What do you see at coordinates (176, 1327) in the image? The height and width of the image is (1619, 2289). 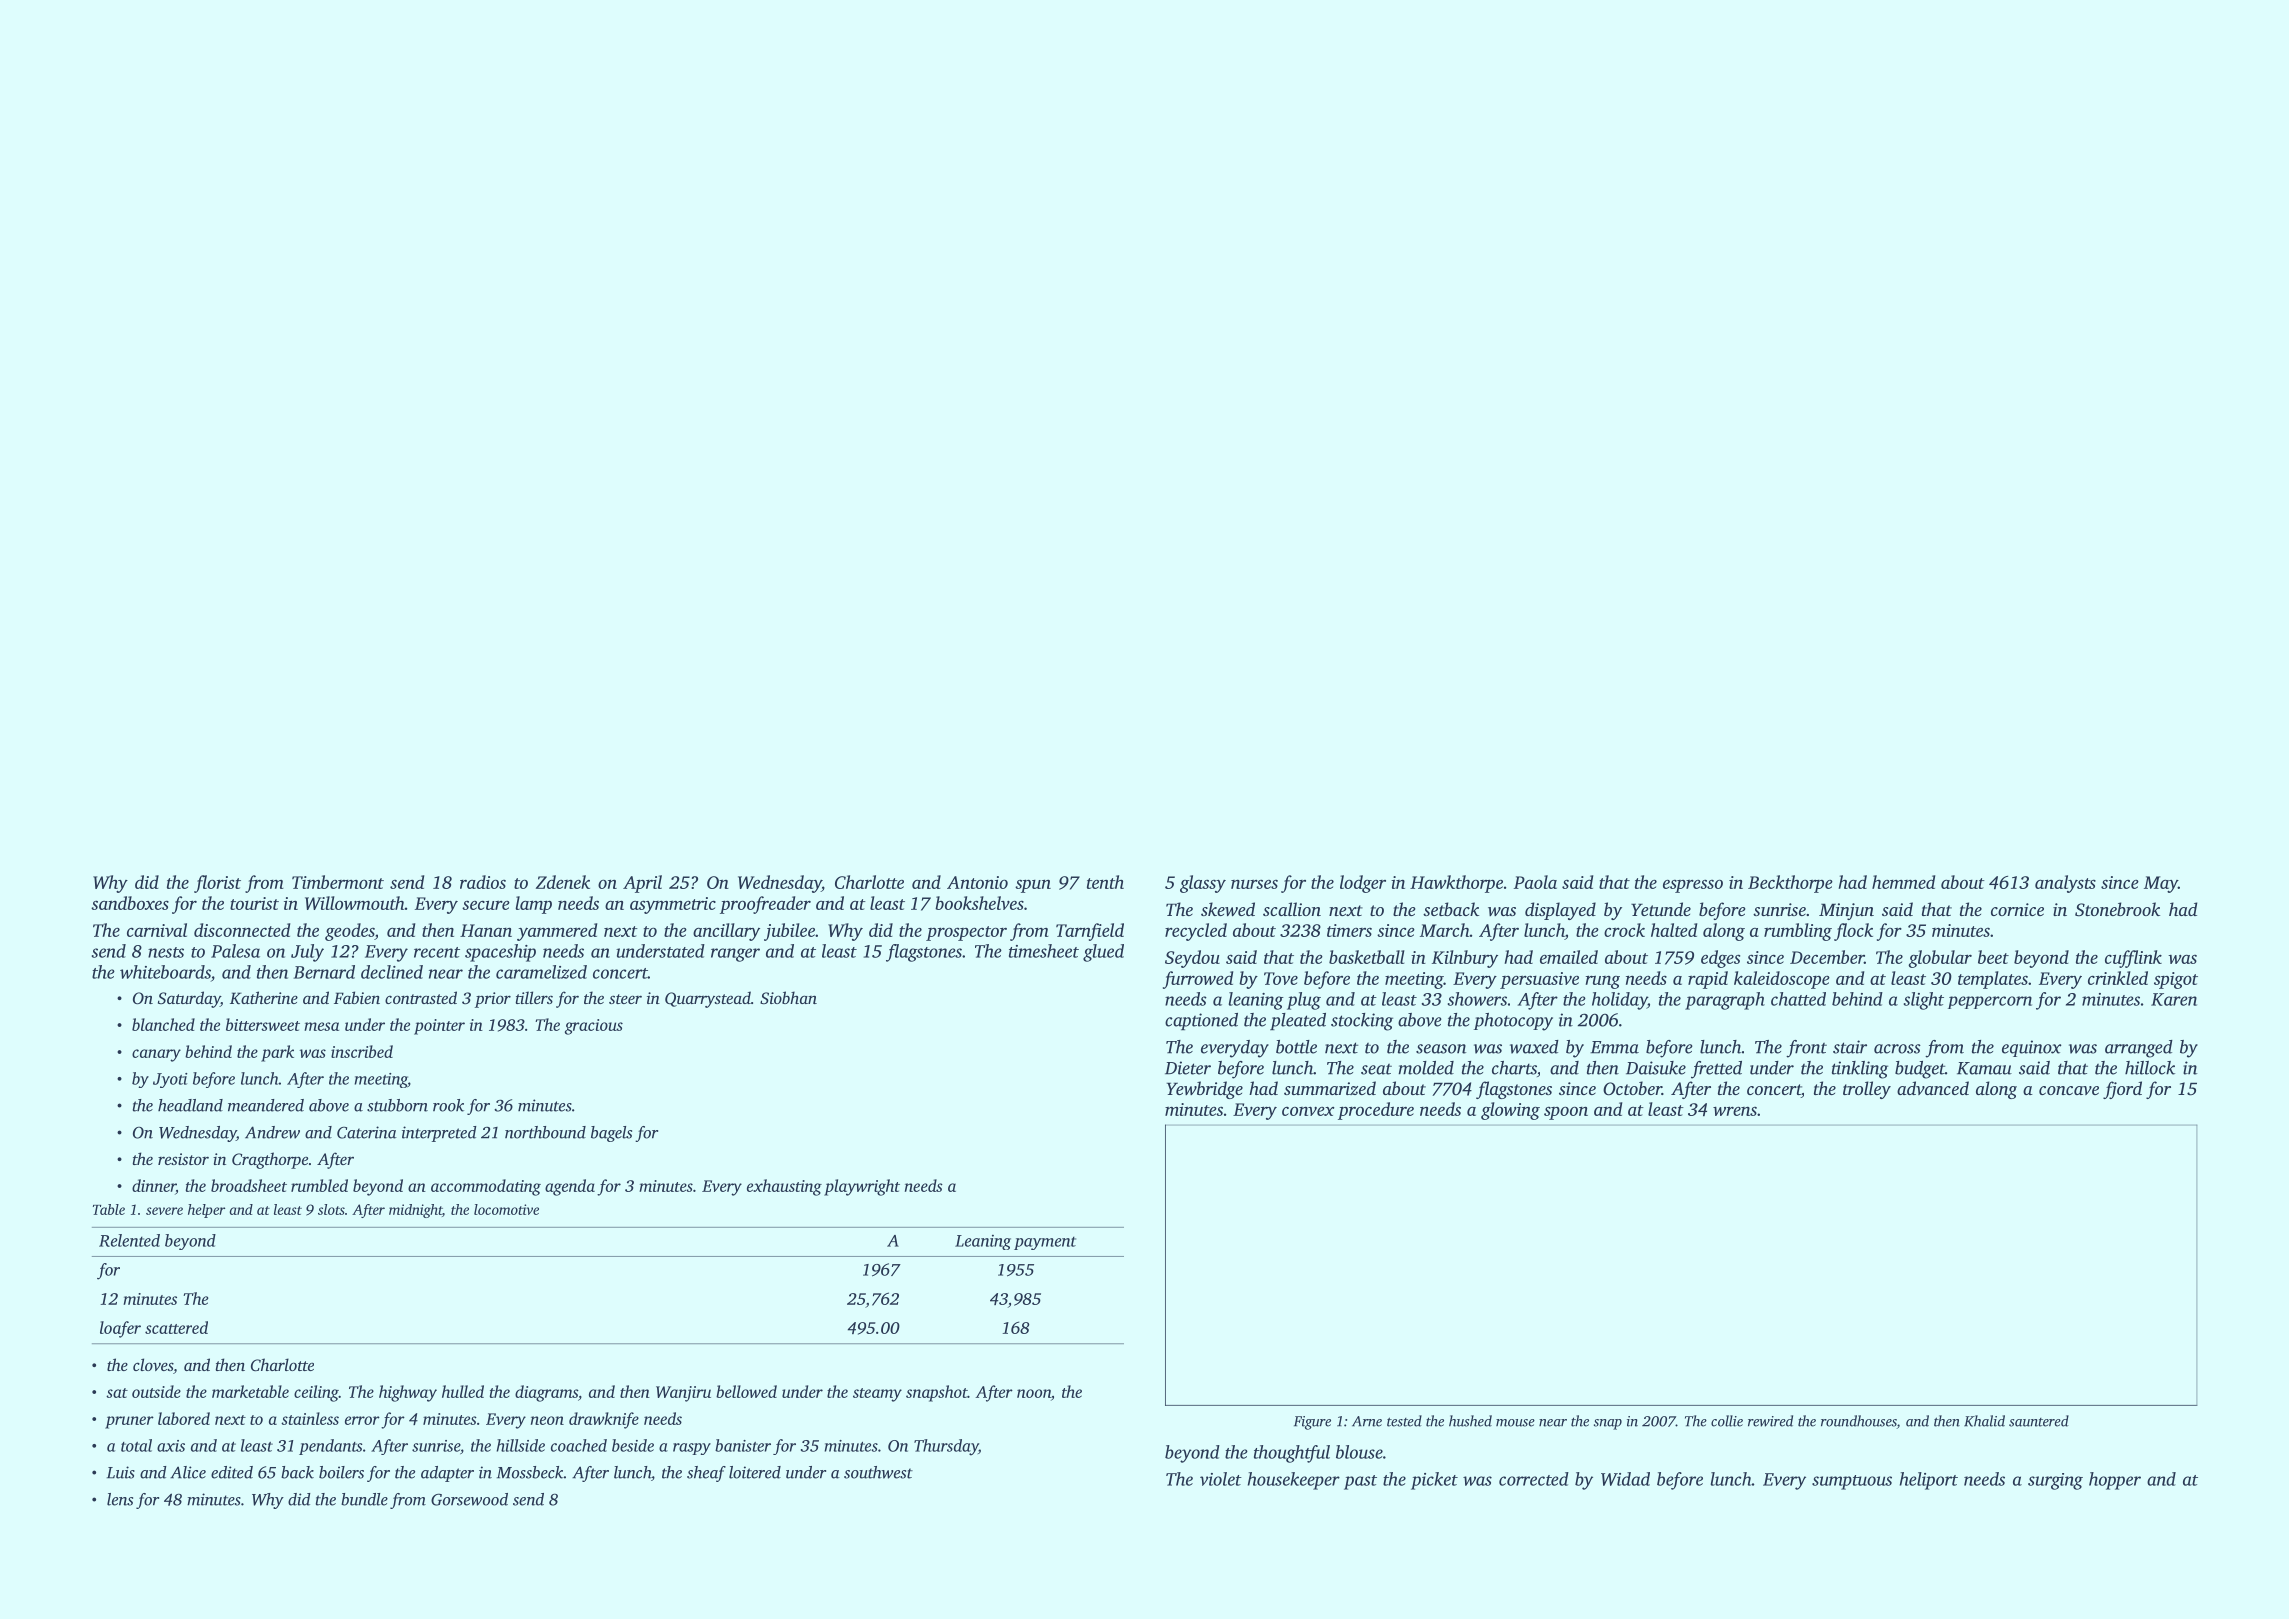 I see `scattered` at bounding box center [176, 1327].
